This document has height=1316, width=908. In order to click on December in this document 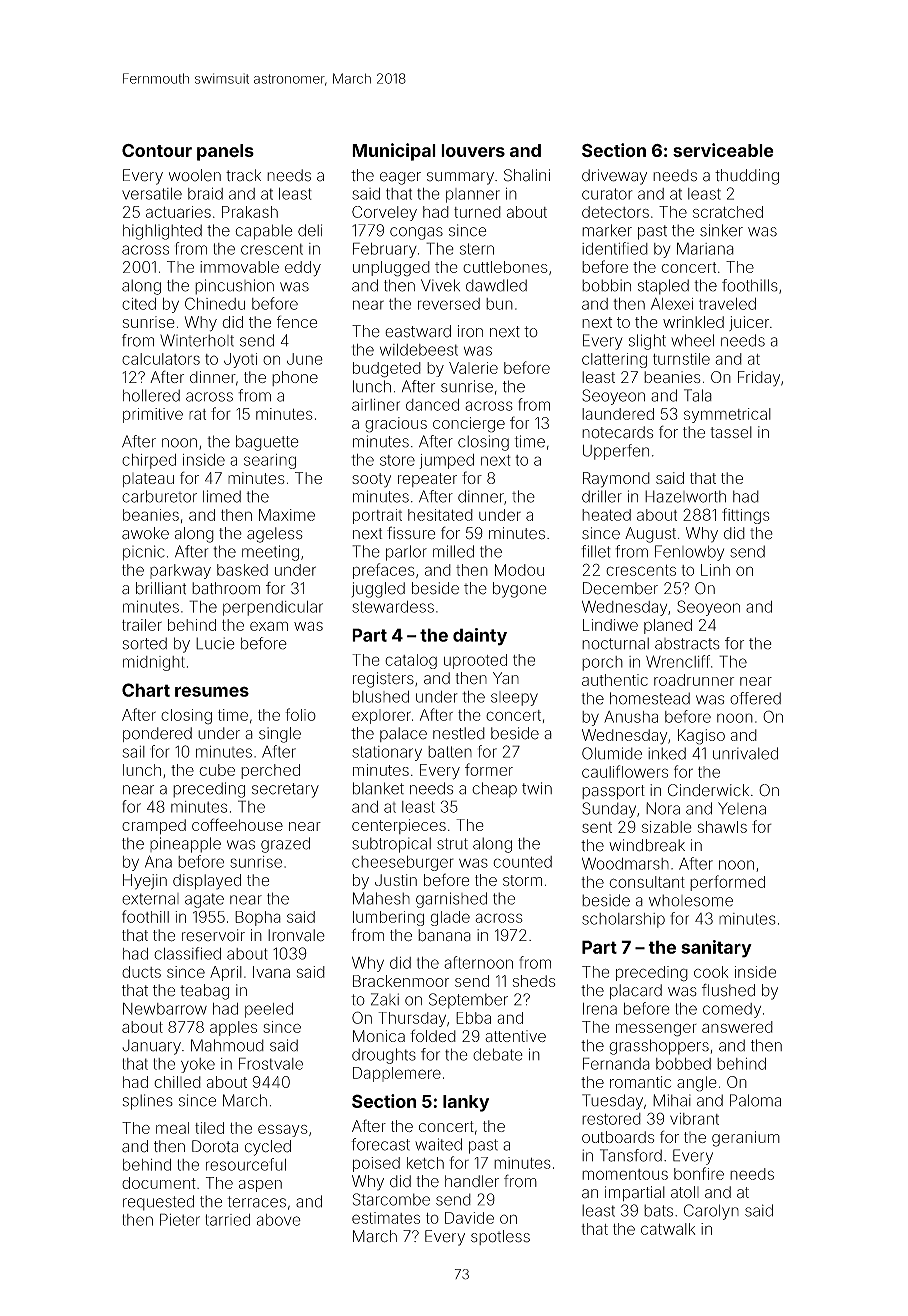, I will do `click(620, 588)`.
